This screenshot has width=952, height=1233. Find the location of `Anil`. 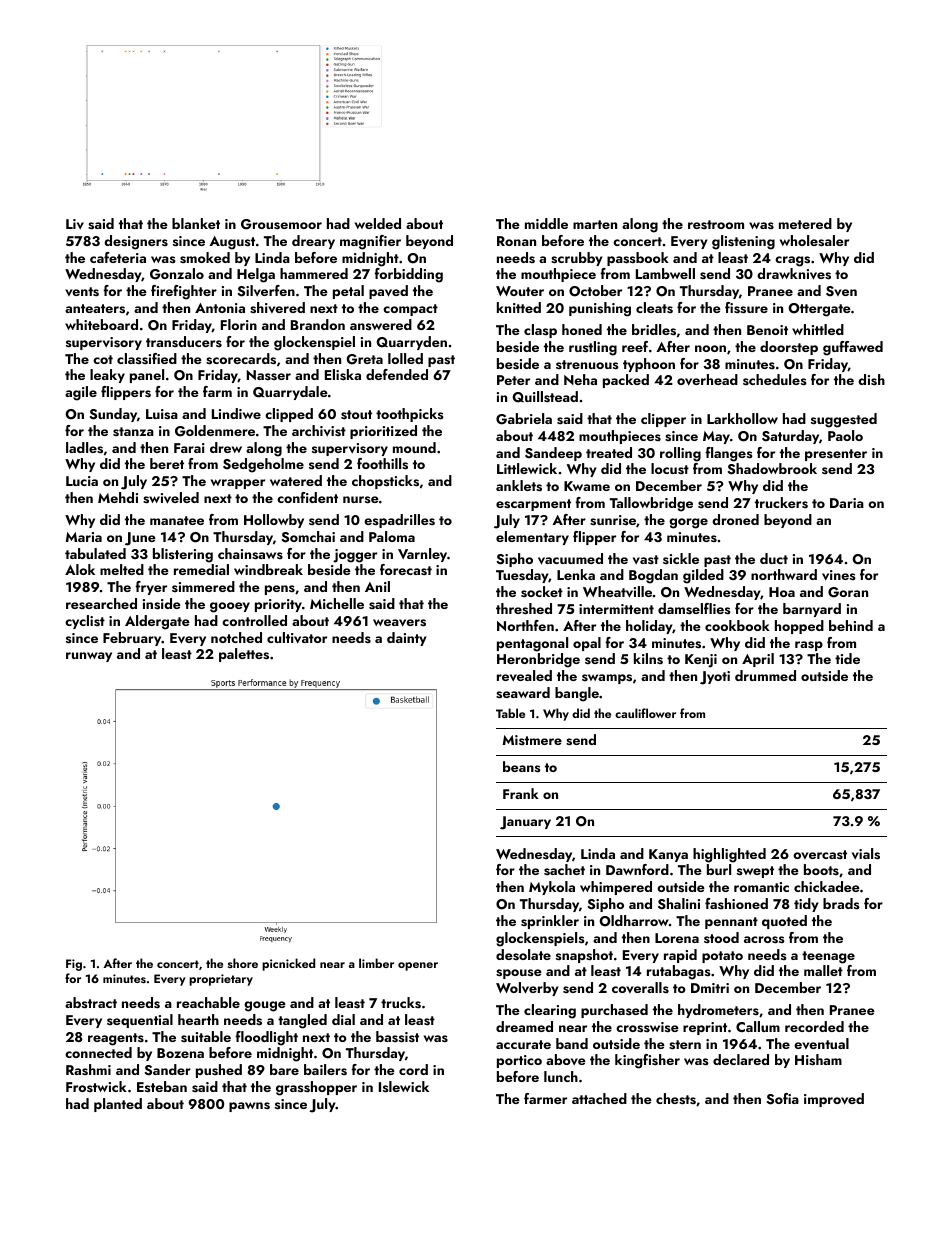

Anil is located at coordinates (377, 586).
